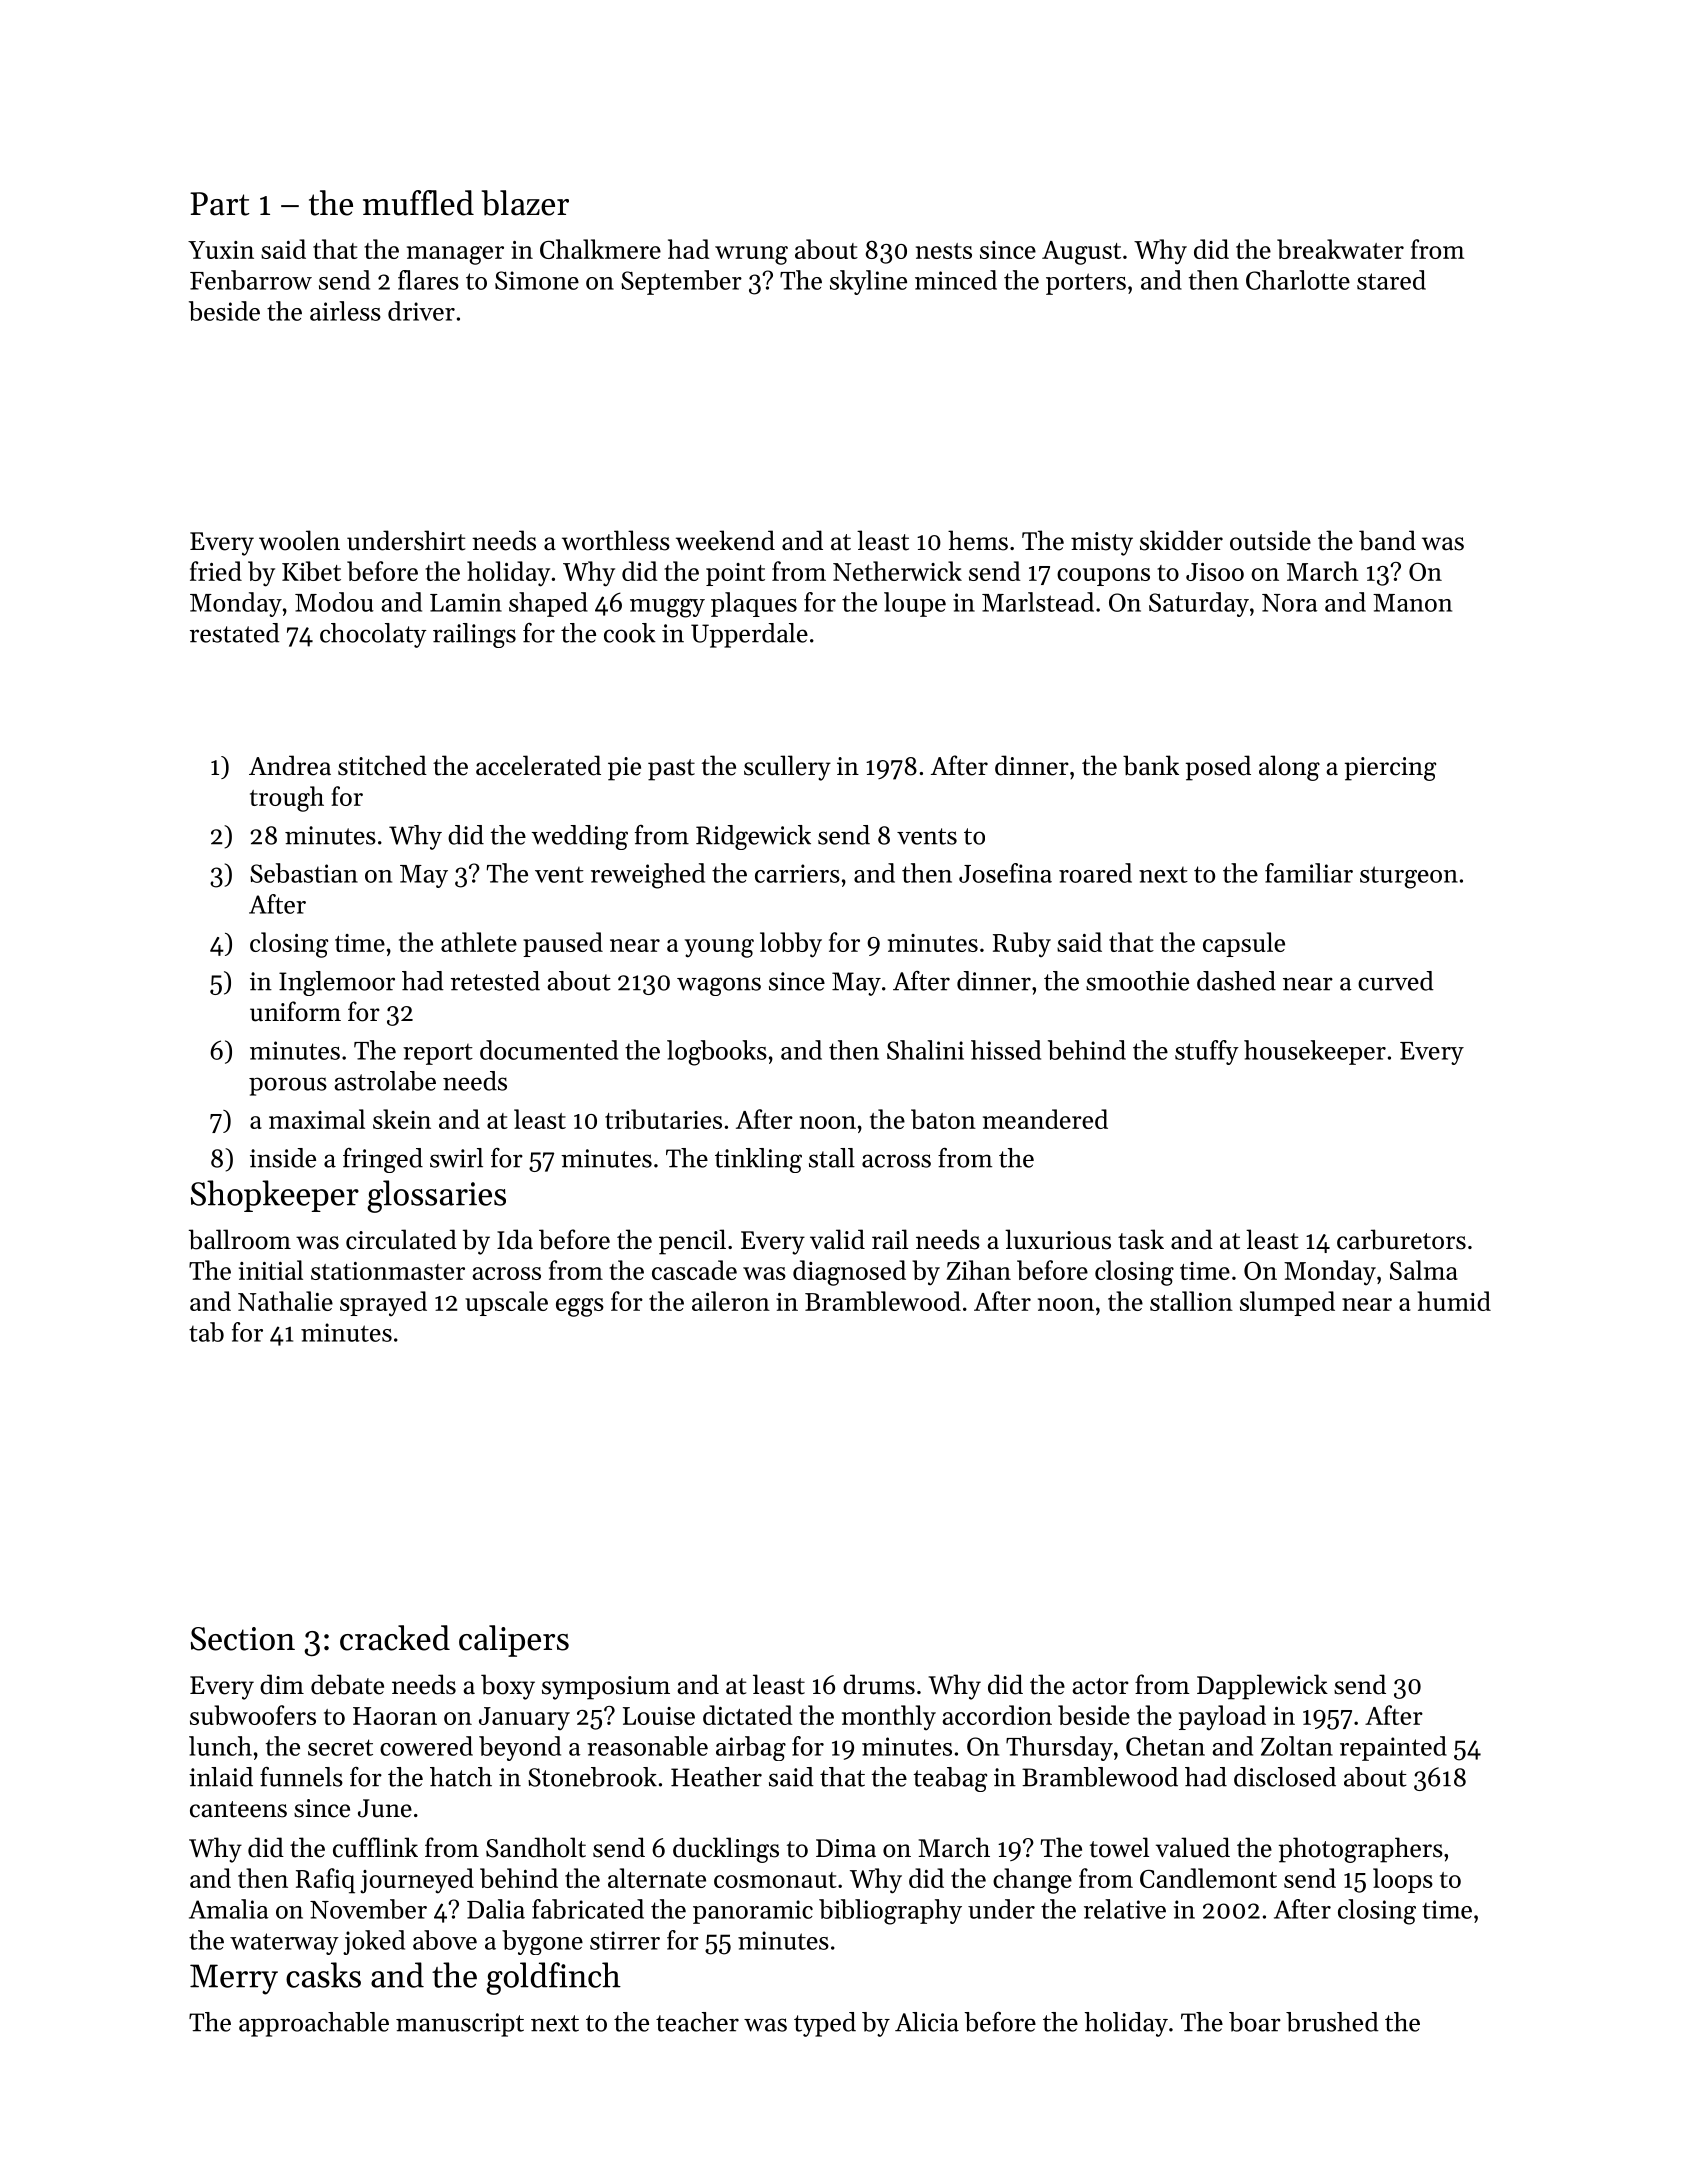  Describe the element at coordinates (418, 203) in the document. I see `muffled` at that location.
